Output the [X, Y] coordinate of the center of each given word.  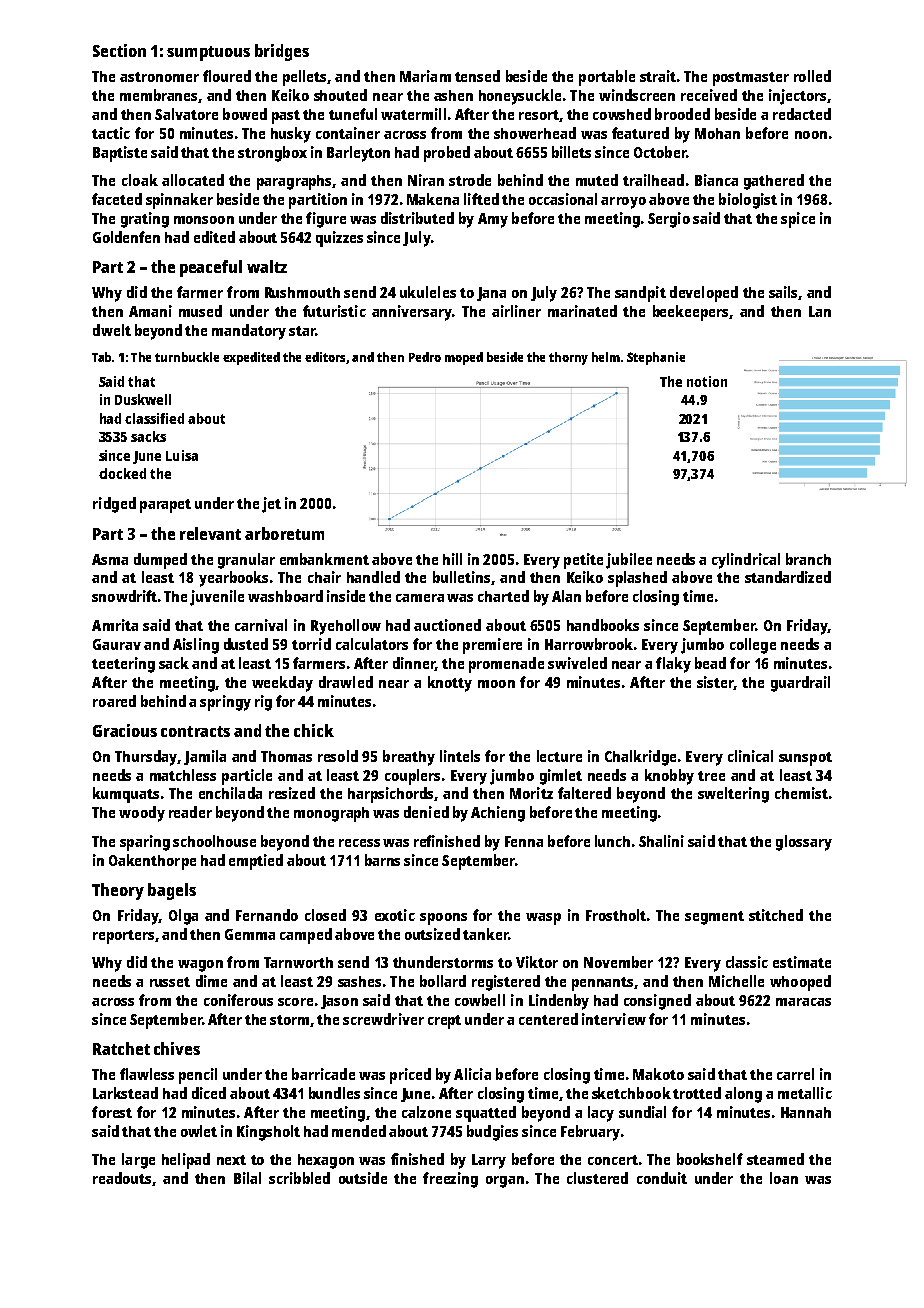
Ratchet [121, 1048]
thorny [568, 358]
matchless [183, 775]
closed [325, 915]
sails [783, 292]
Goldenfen [126, 237]
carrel [795, 1074]
